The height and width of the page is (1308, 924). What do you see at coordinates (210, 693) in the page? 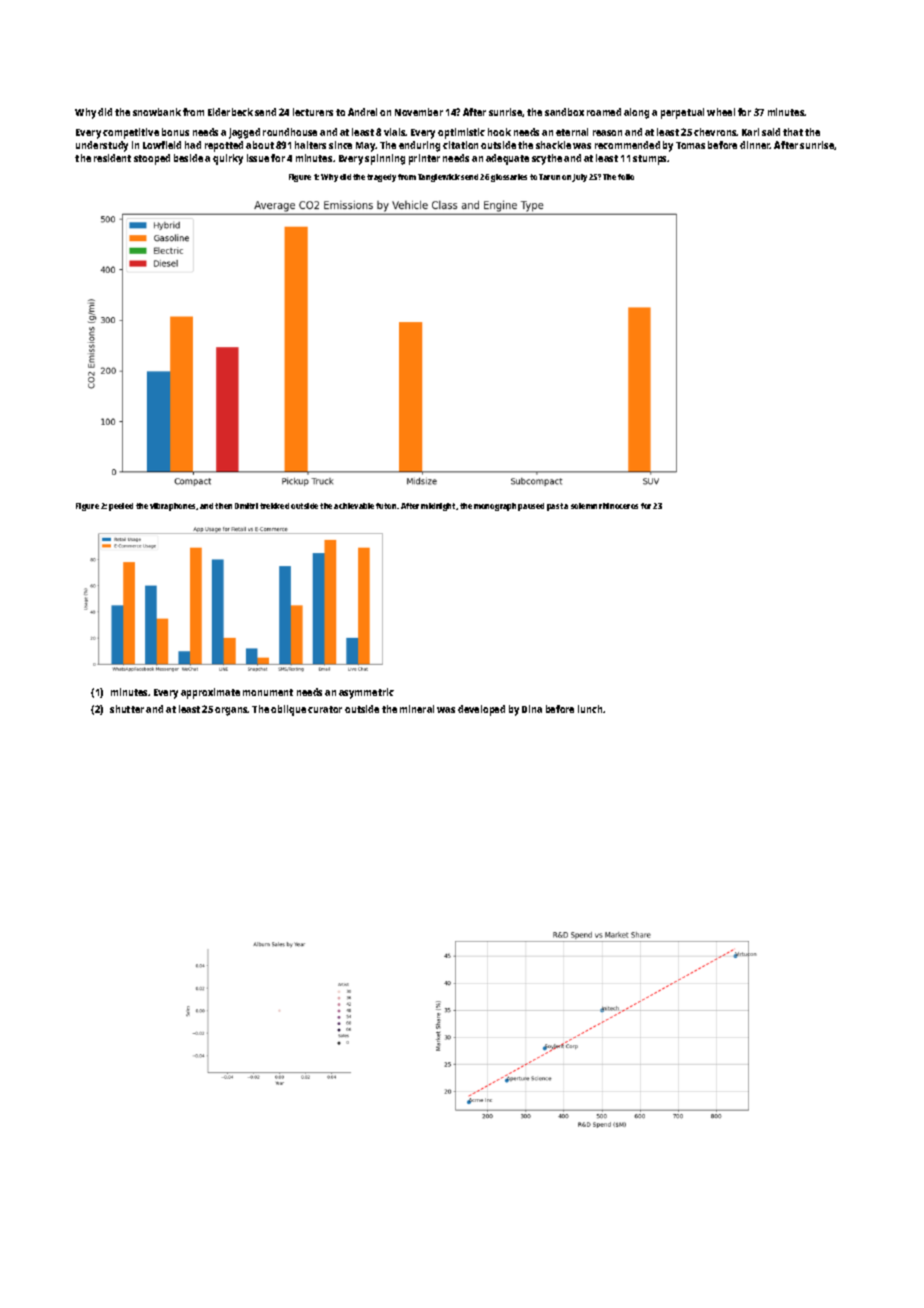
I see `approximate` at bounding box center [210, 693].
